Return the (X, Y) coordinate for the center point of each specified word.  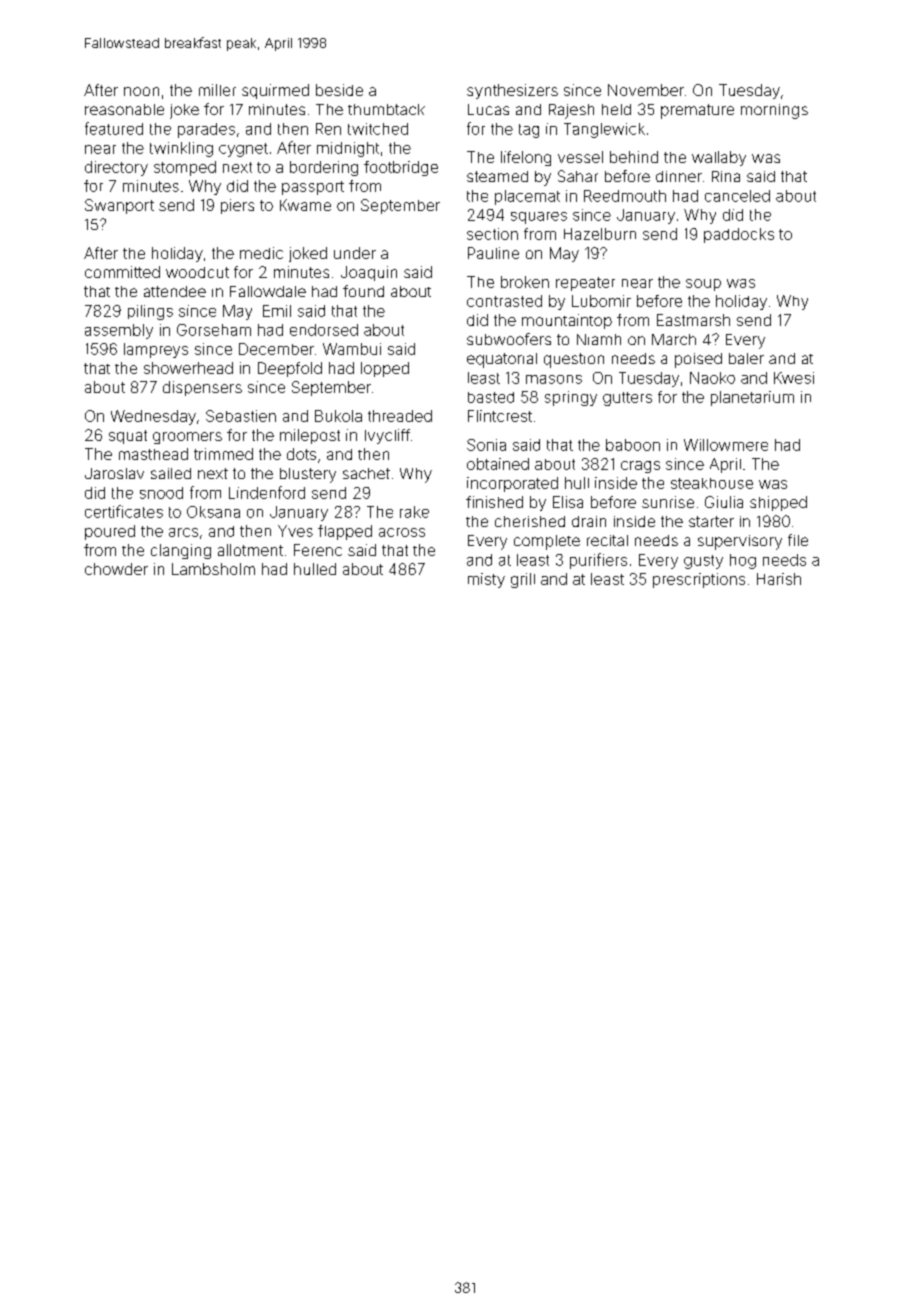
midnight (348, 149)
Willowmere (726, 445)
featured (114, 128)
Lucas (488, 109)
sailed (171, 473)
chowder (116, 569)
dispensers (202, 388)
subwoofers (509, 339)
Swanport (119, 206)
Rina (726, 176)
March (674, 339)
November (646, 90)
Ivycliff (387, 436)
